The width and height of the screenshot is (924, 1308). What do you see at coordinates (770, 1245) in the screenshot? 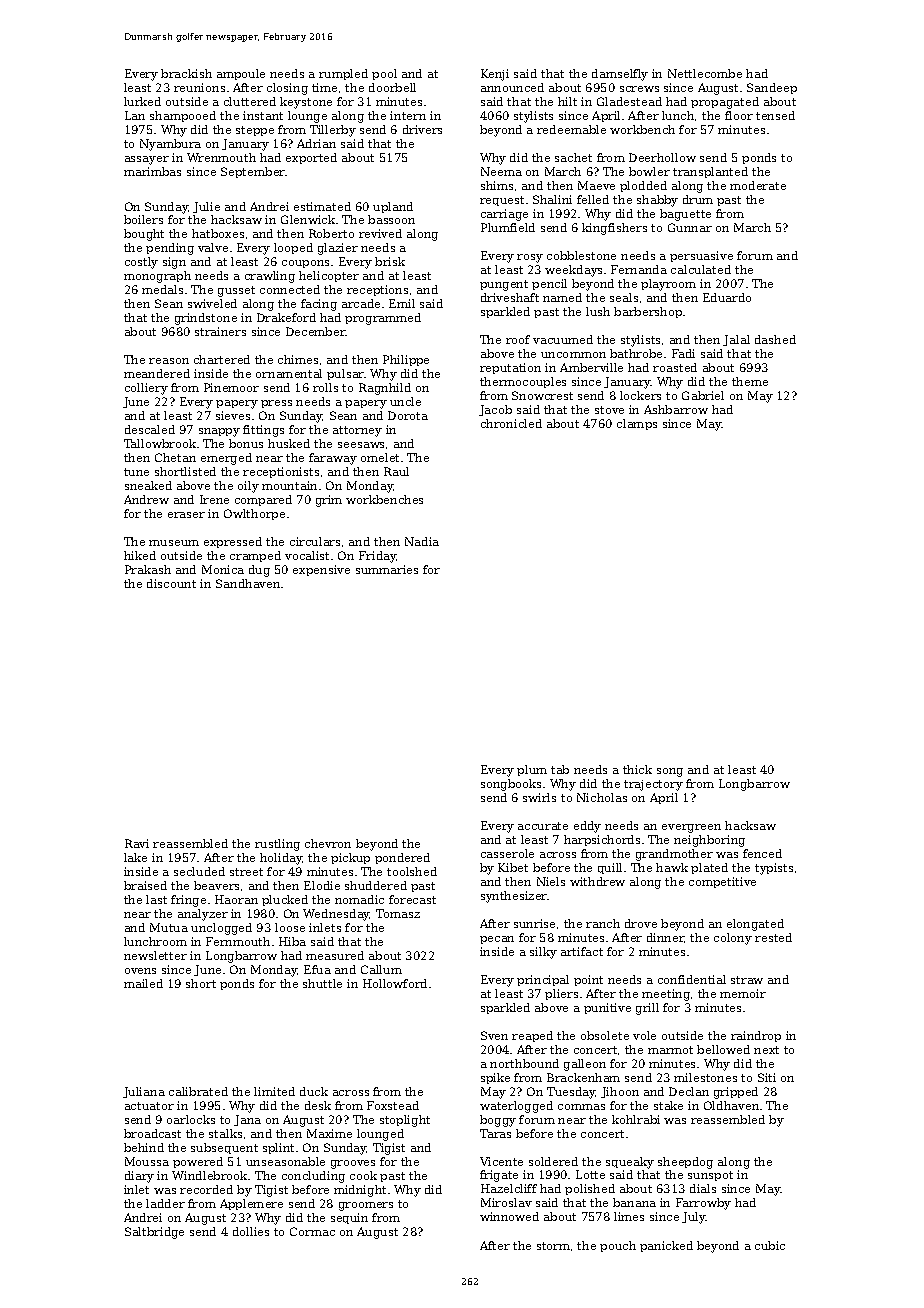
I see `cubic` at bounding box center [770, 1245].
